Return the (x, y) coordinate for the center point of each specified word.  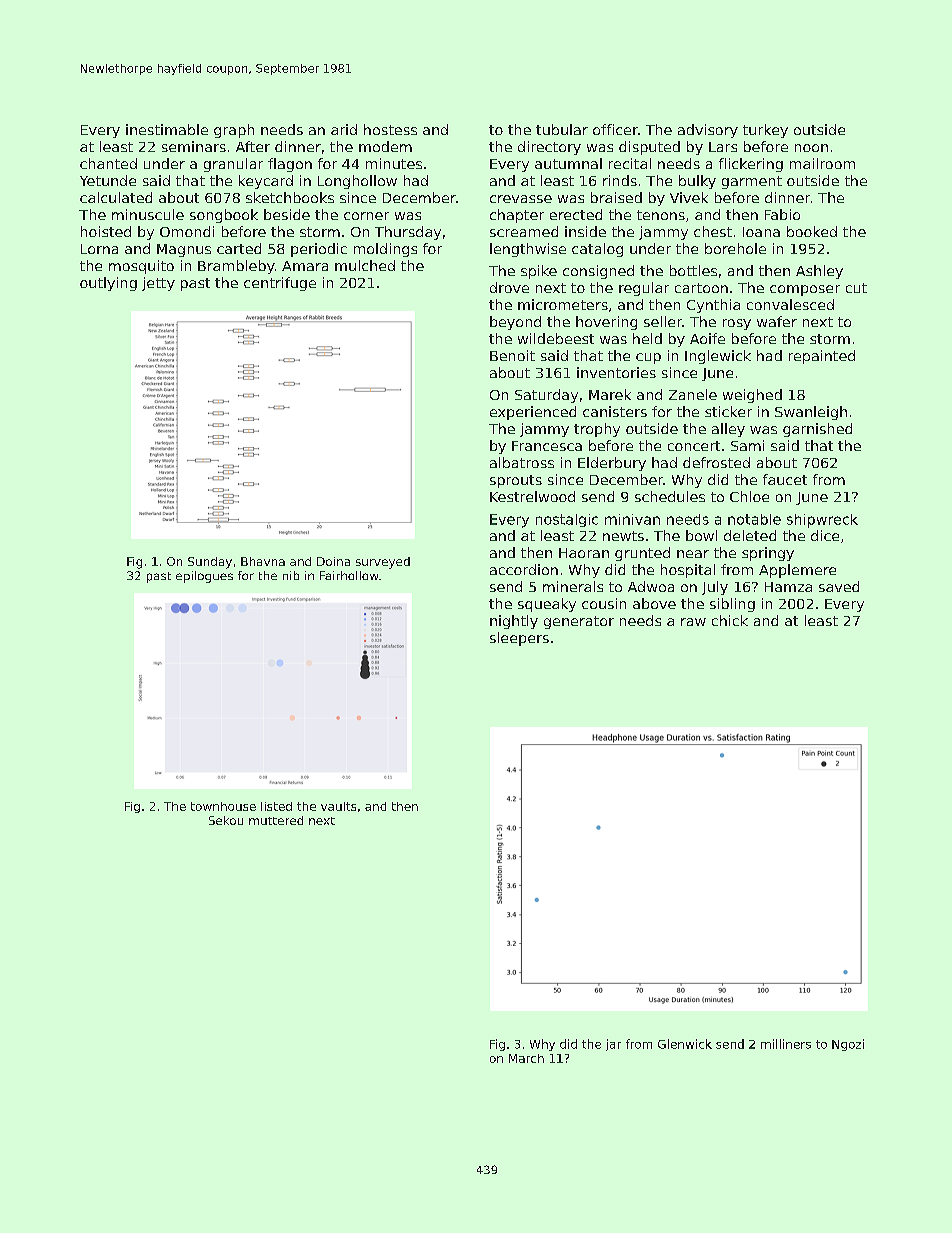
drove (509, 287)
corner (366, 216)
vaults (338, 806)
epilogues (204, 577)
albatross (522, 462)
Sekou (226, 820)
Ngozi (848, 1045)
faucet (785, 479)
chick (730, 620)
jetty (158, 284)
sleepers (519, 639)
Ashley (819, 272)
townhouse (223, 806)
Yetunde (108, 180)
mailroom (822, 163)
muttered (276, 820)
